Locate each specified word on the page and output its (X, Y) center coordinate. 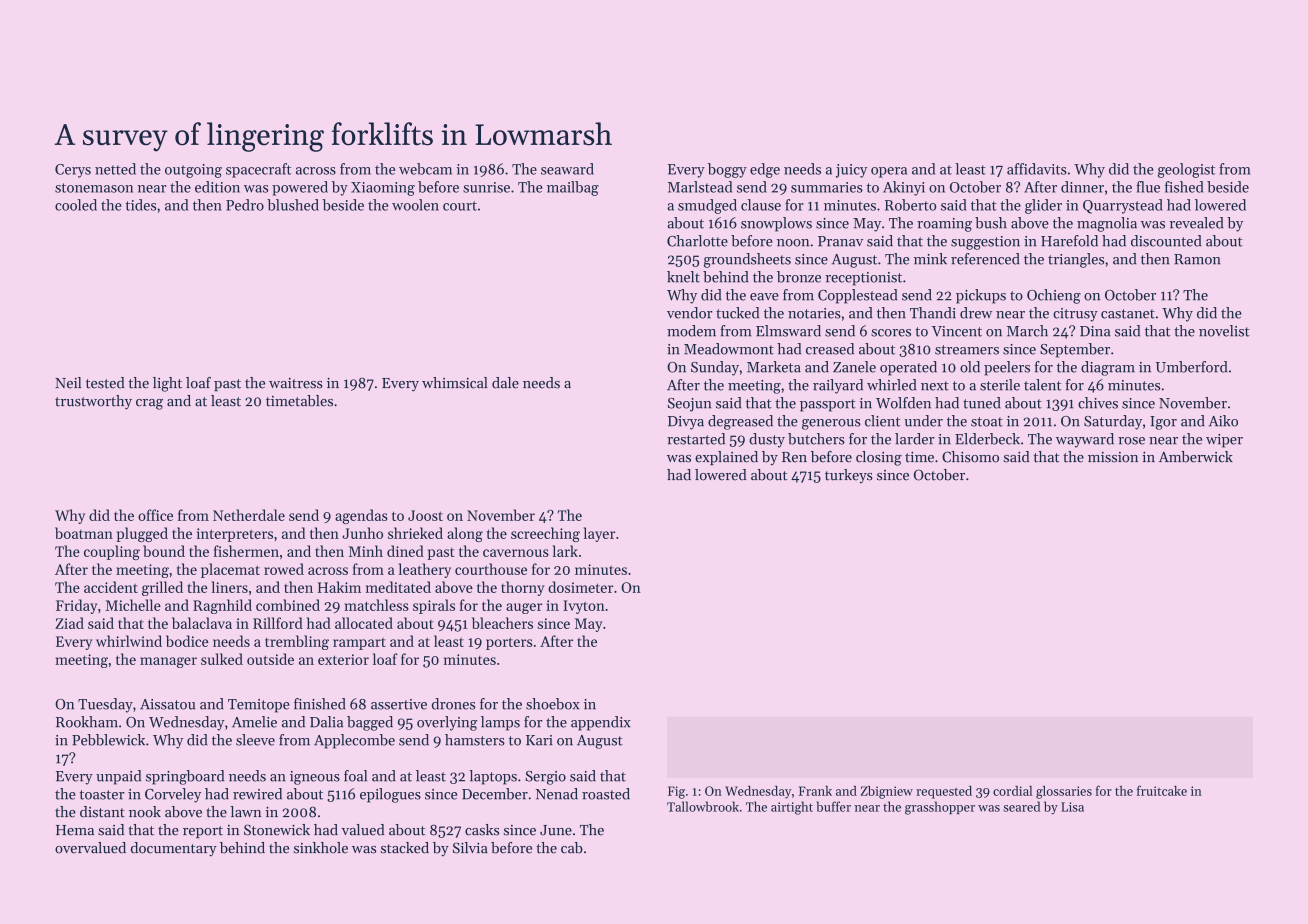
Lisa (1072, 807)
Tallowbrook (703, 806)
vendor (689, 313)
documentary (174, 849)
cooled (76, 205)
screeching (545, 534)
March (1027, 331)
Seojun (689, 405)
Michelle (133, 605)
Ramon (1197, 259)
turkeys (849, 476)
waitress (296, 383)
